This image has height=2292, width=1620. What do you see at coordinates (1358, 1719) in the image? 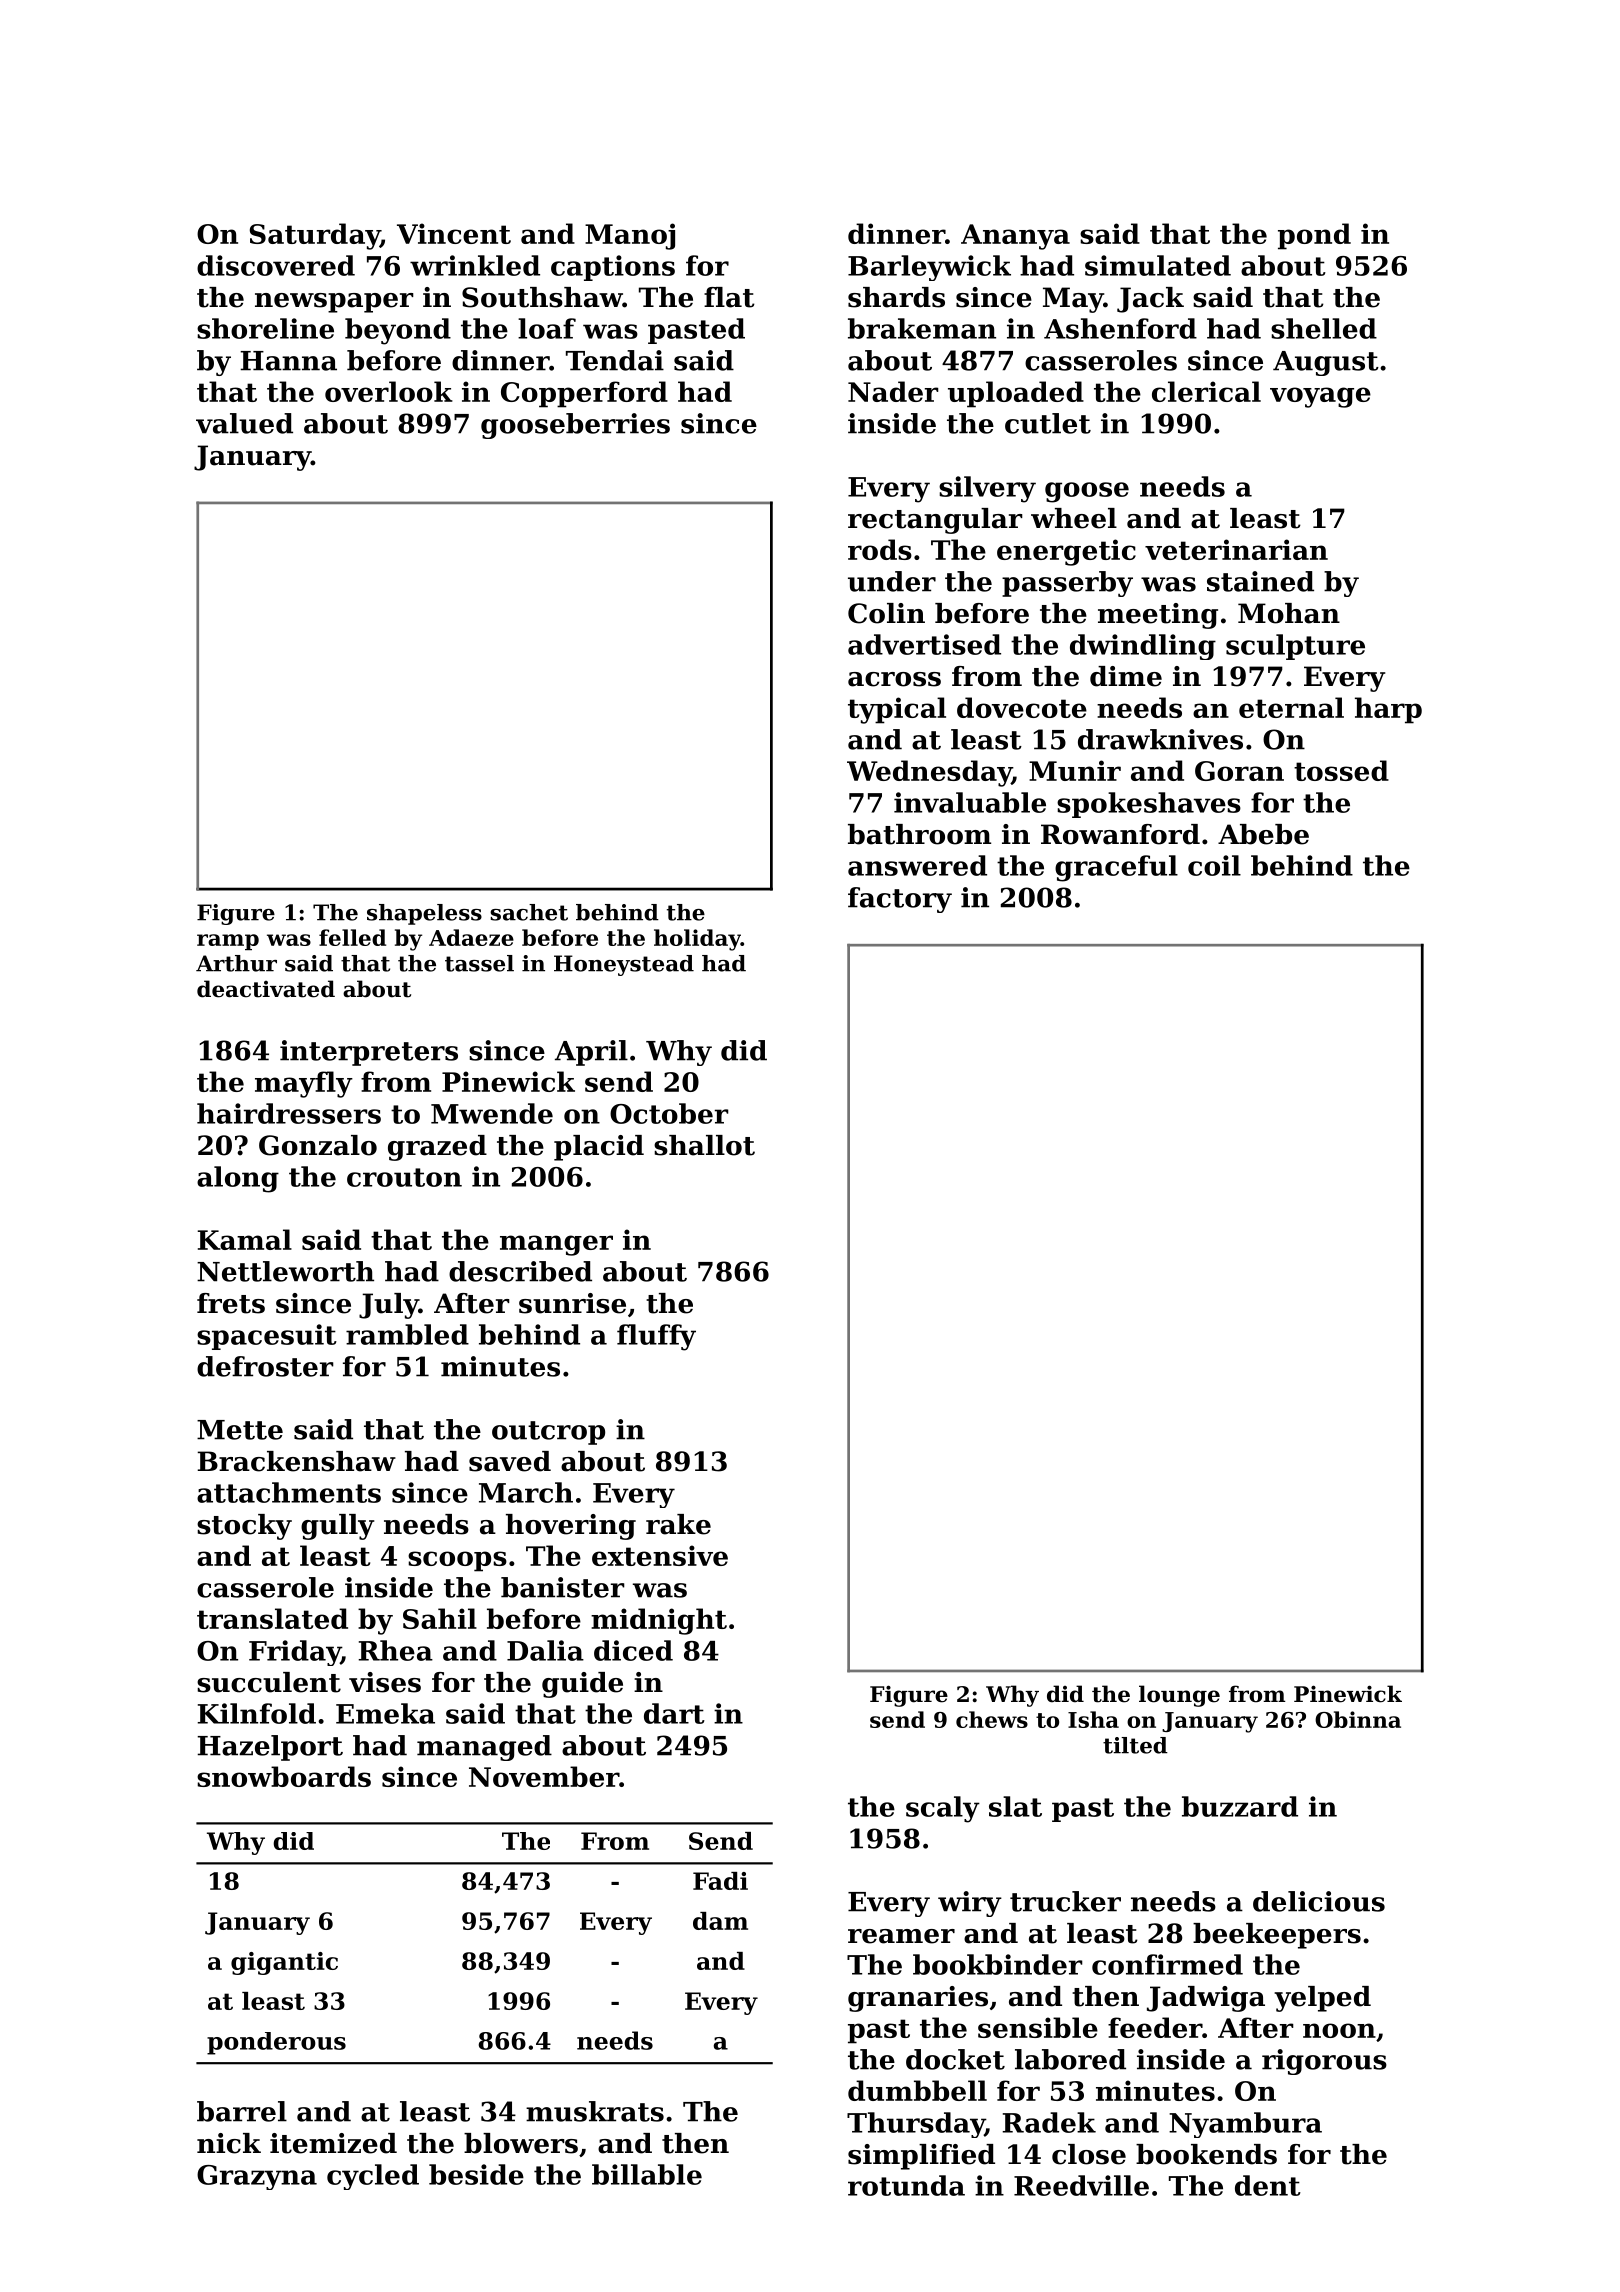
I see `Obinna` at bounding box center [1358, 1719].
